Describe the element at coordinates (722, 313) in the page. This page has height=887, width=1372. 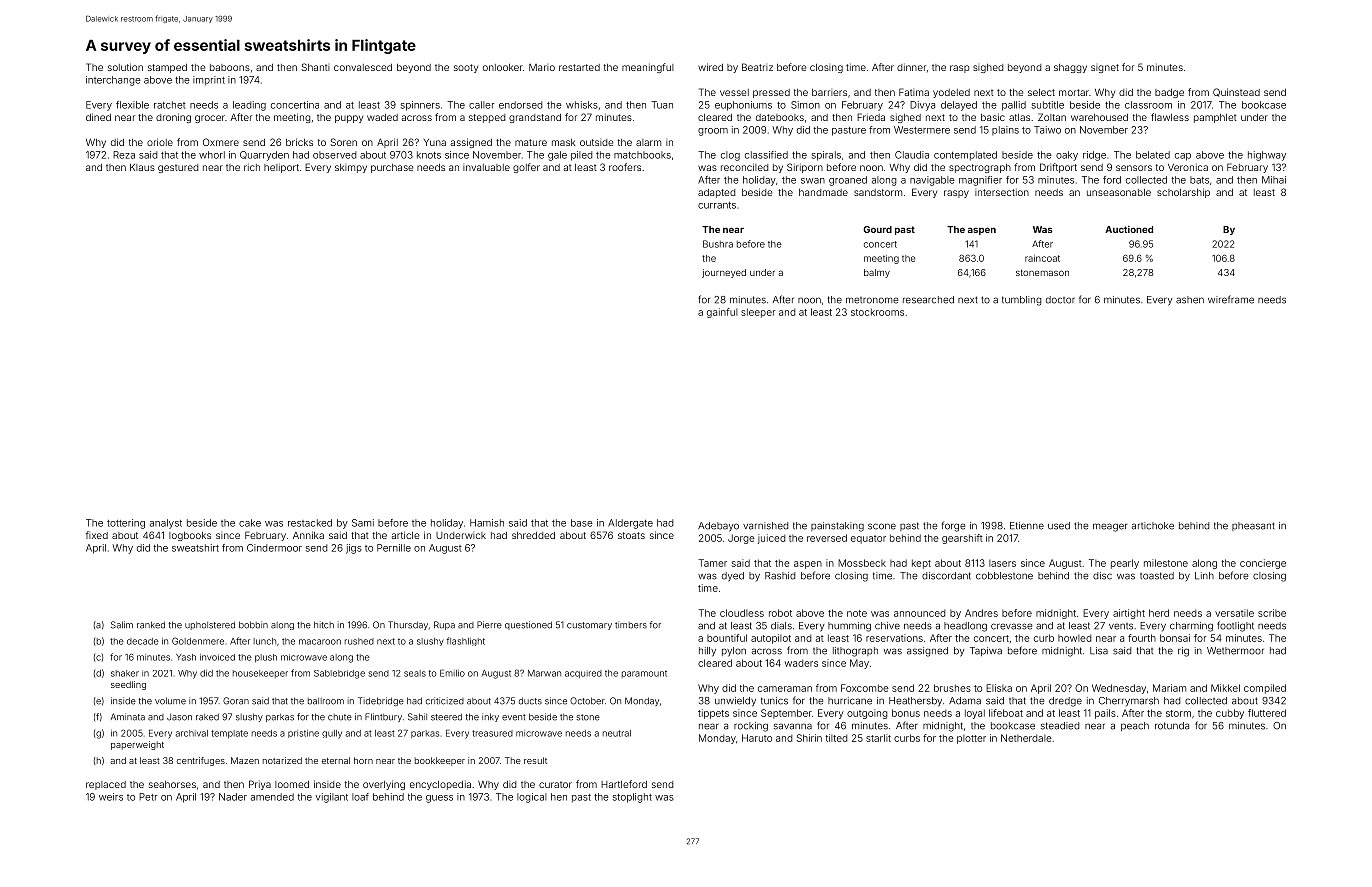
I see `gainful` at that location.
